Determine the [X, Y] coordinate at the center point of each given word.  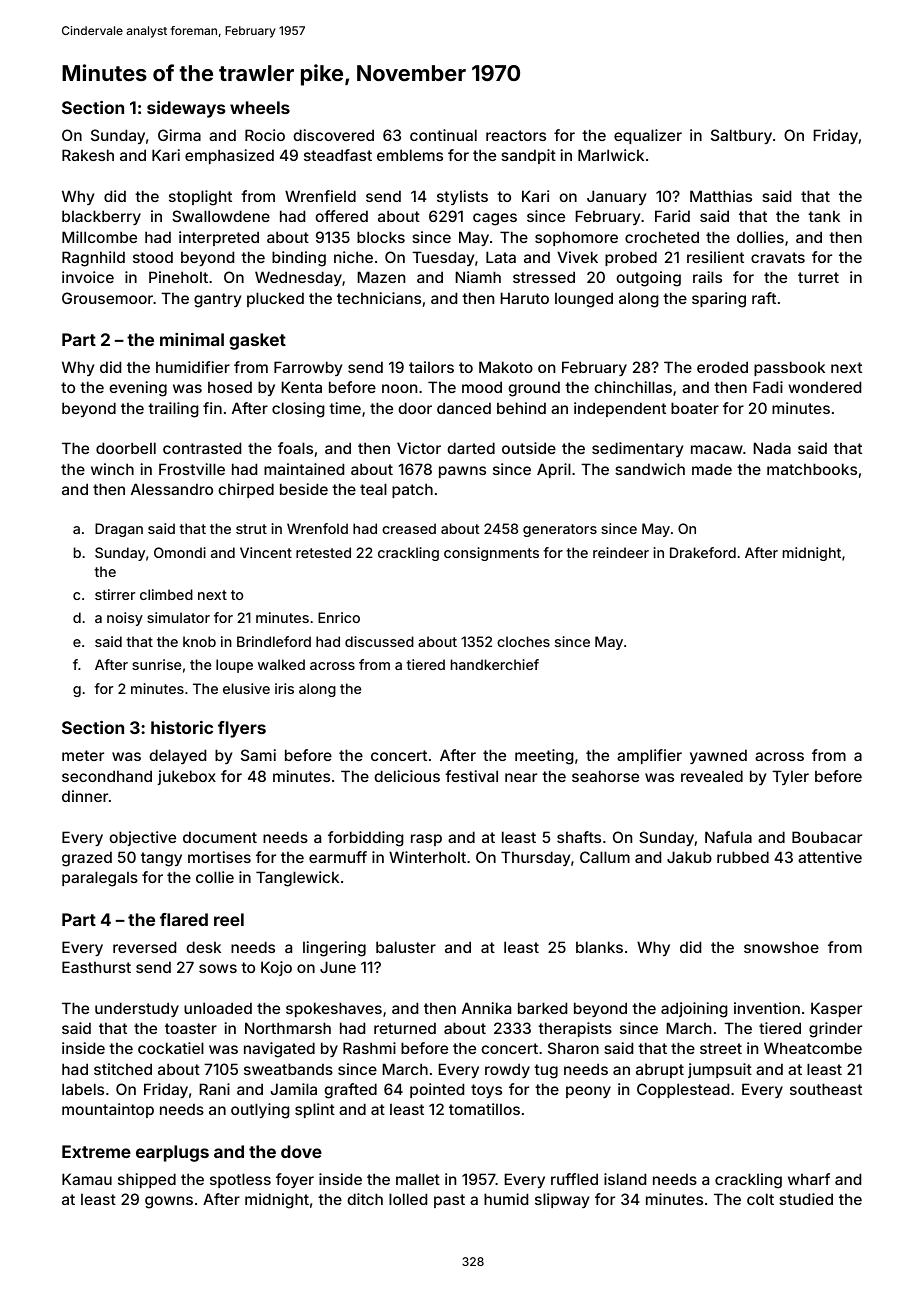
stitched [123, 1069]
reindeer [621, 552]
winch [112, 469]
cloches [523, 641]
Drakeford [703, 552]
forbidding [366, 839]
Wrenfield [320, 196]
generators [560, 530]
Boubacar [827, 837]
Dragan [119, 530]
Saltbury [741, 136]
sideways [186, 109]
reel [229, 919]
